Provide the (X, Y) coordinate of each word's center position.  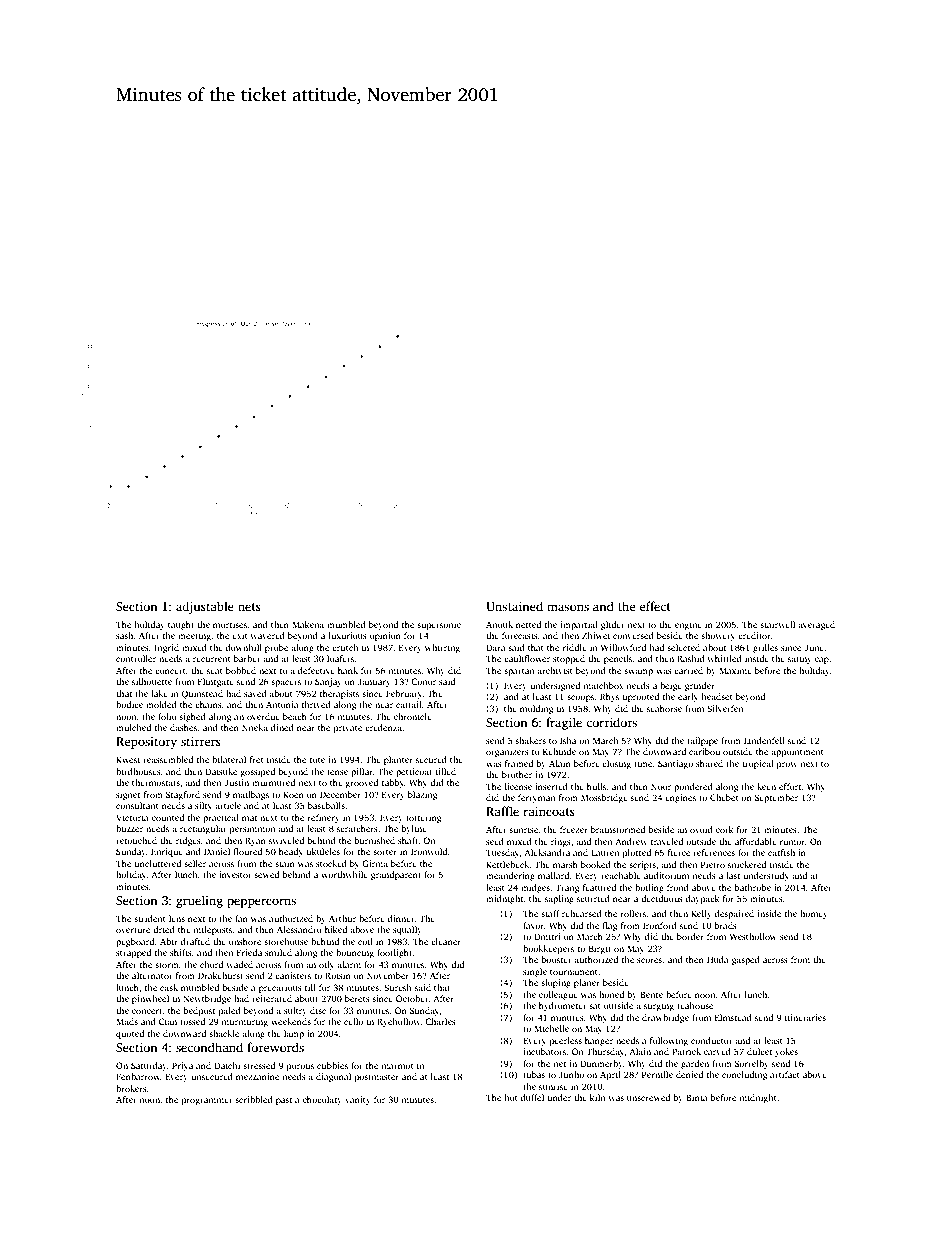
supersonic (439, 625)
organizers (507, 752)
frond (678, 887)
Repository (146, 743)
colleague (558, 995)
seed (495, 841)
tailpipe (702, 741)
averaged (816, 625)
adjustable (205, 607)
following (669, 1041)
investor (235, 874)
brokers (131, 1088)
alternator (152, 975)
